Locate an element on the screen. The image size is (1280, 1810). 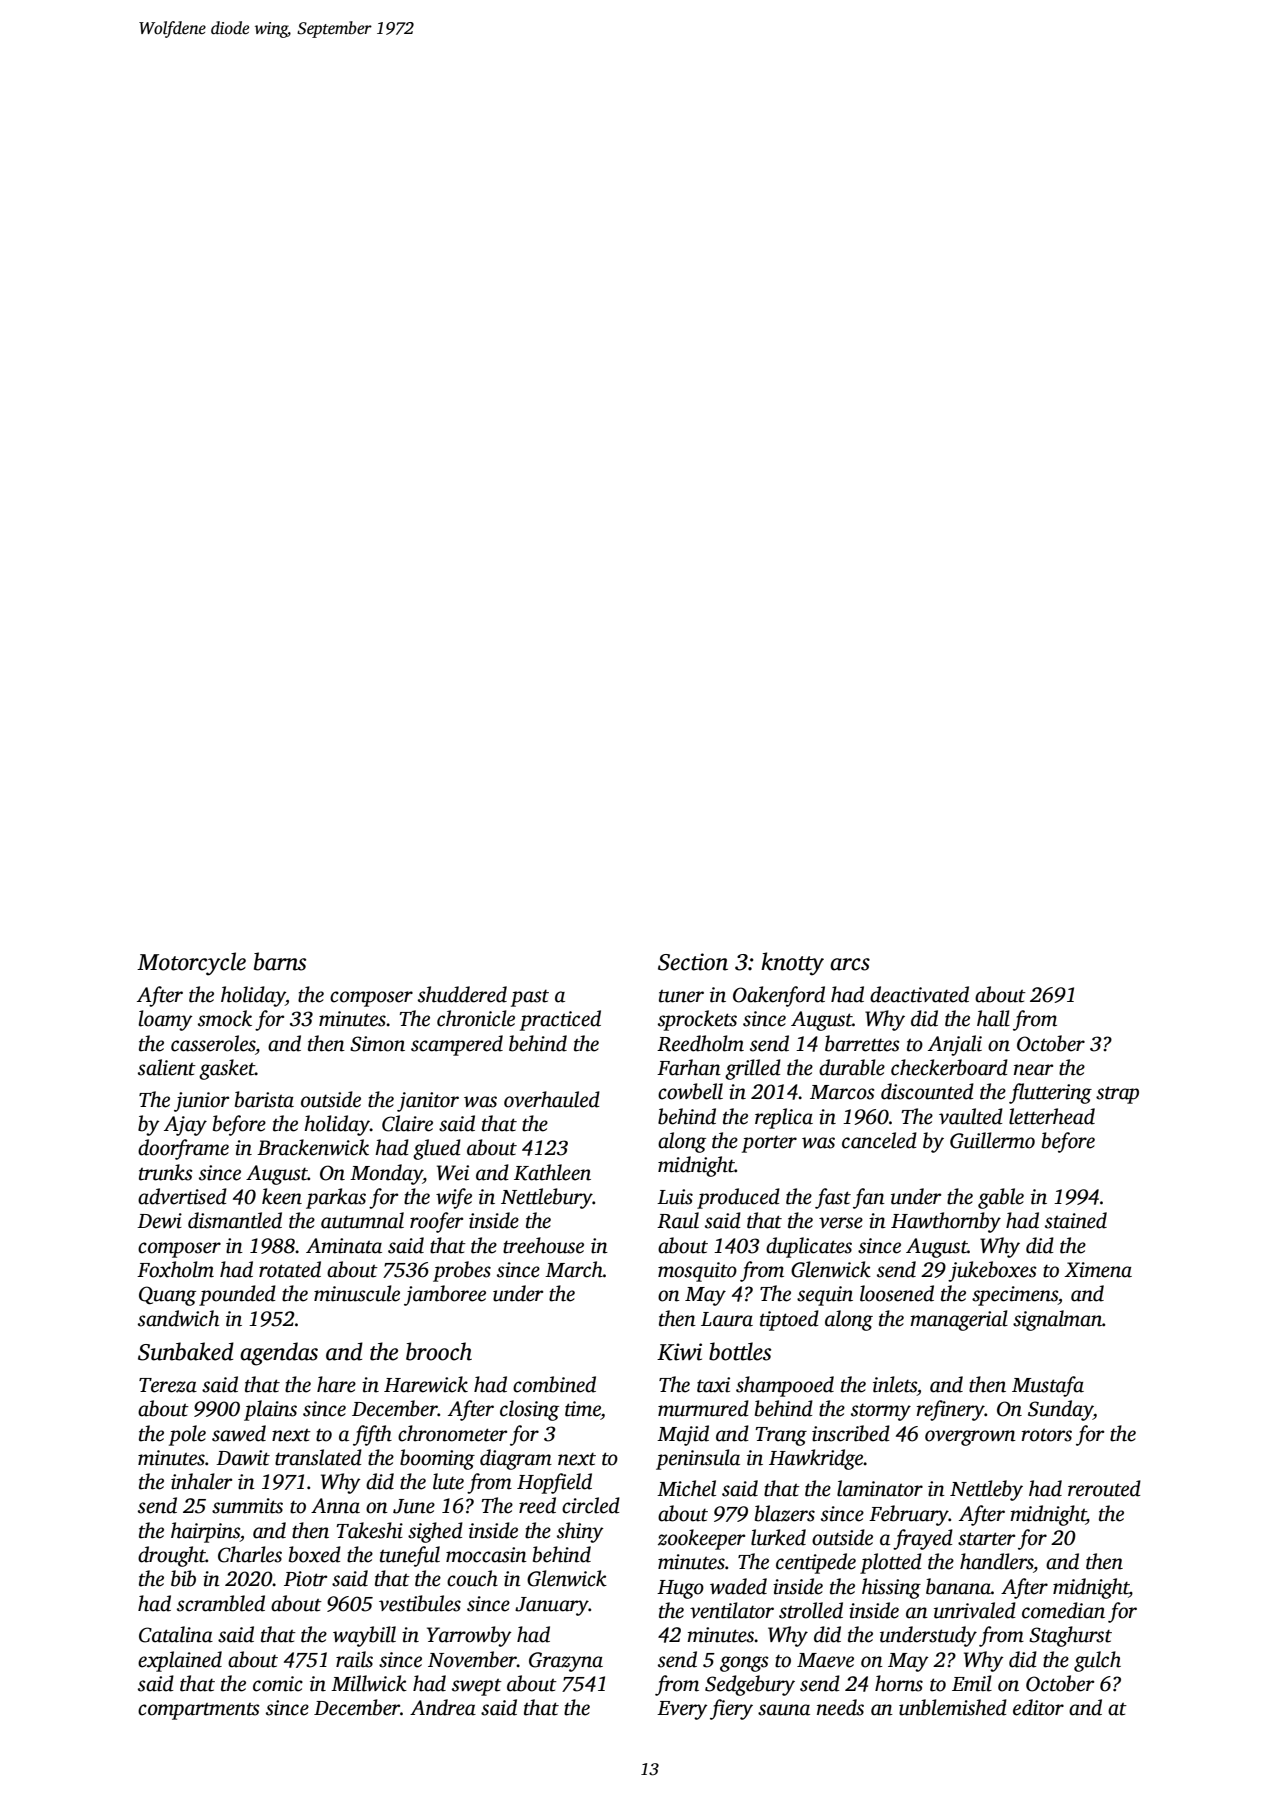
Every is located at coordinates (682, 1710).
